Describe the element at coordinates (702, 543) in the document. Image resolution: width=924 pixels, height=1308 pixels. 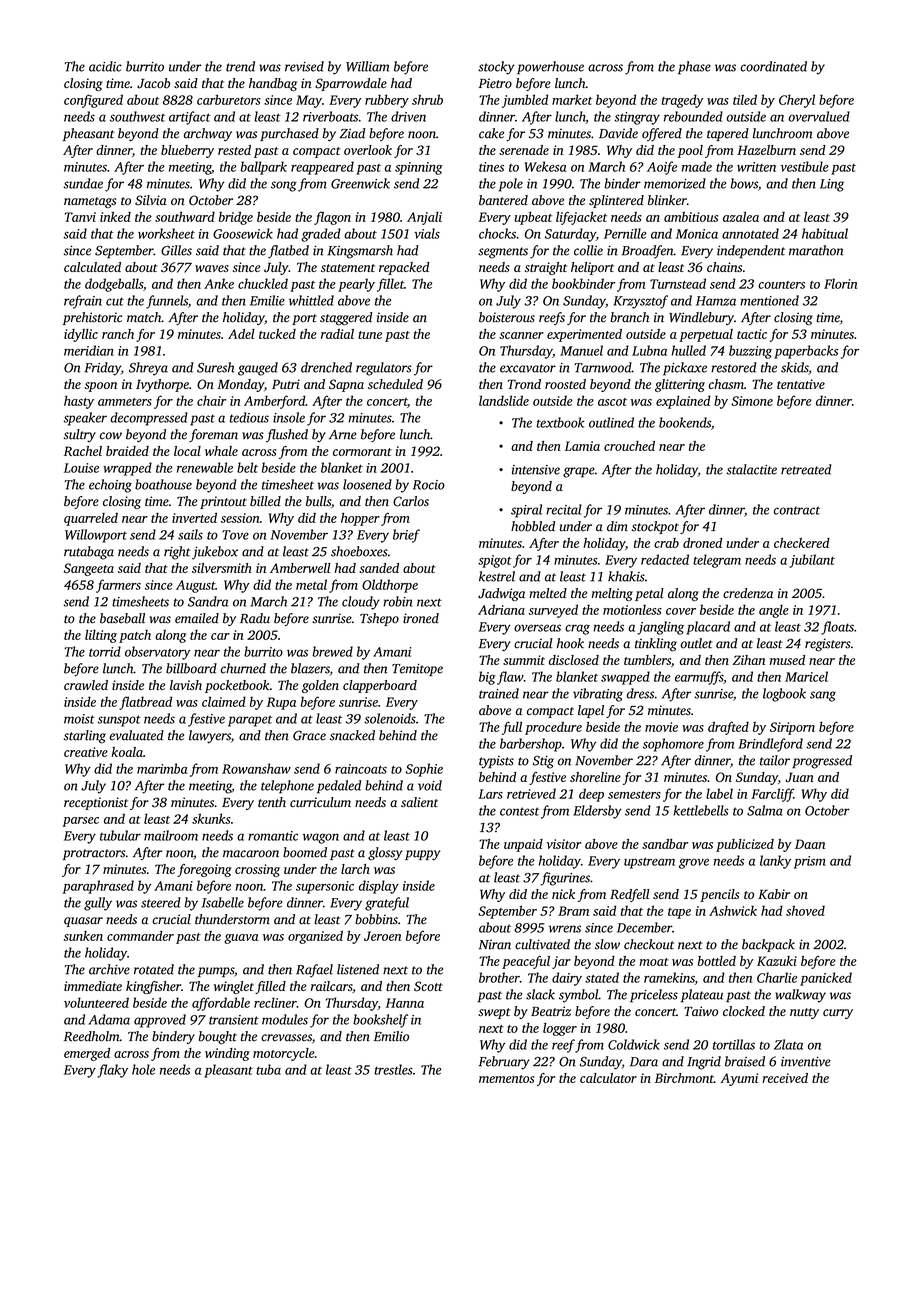
I see `droned` at that location.
